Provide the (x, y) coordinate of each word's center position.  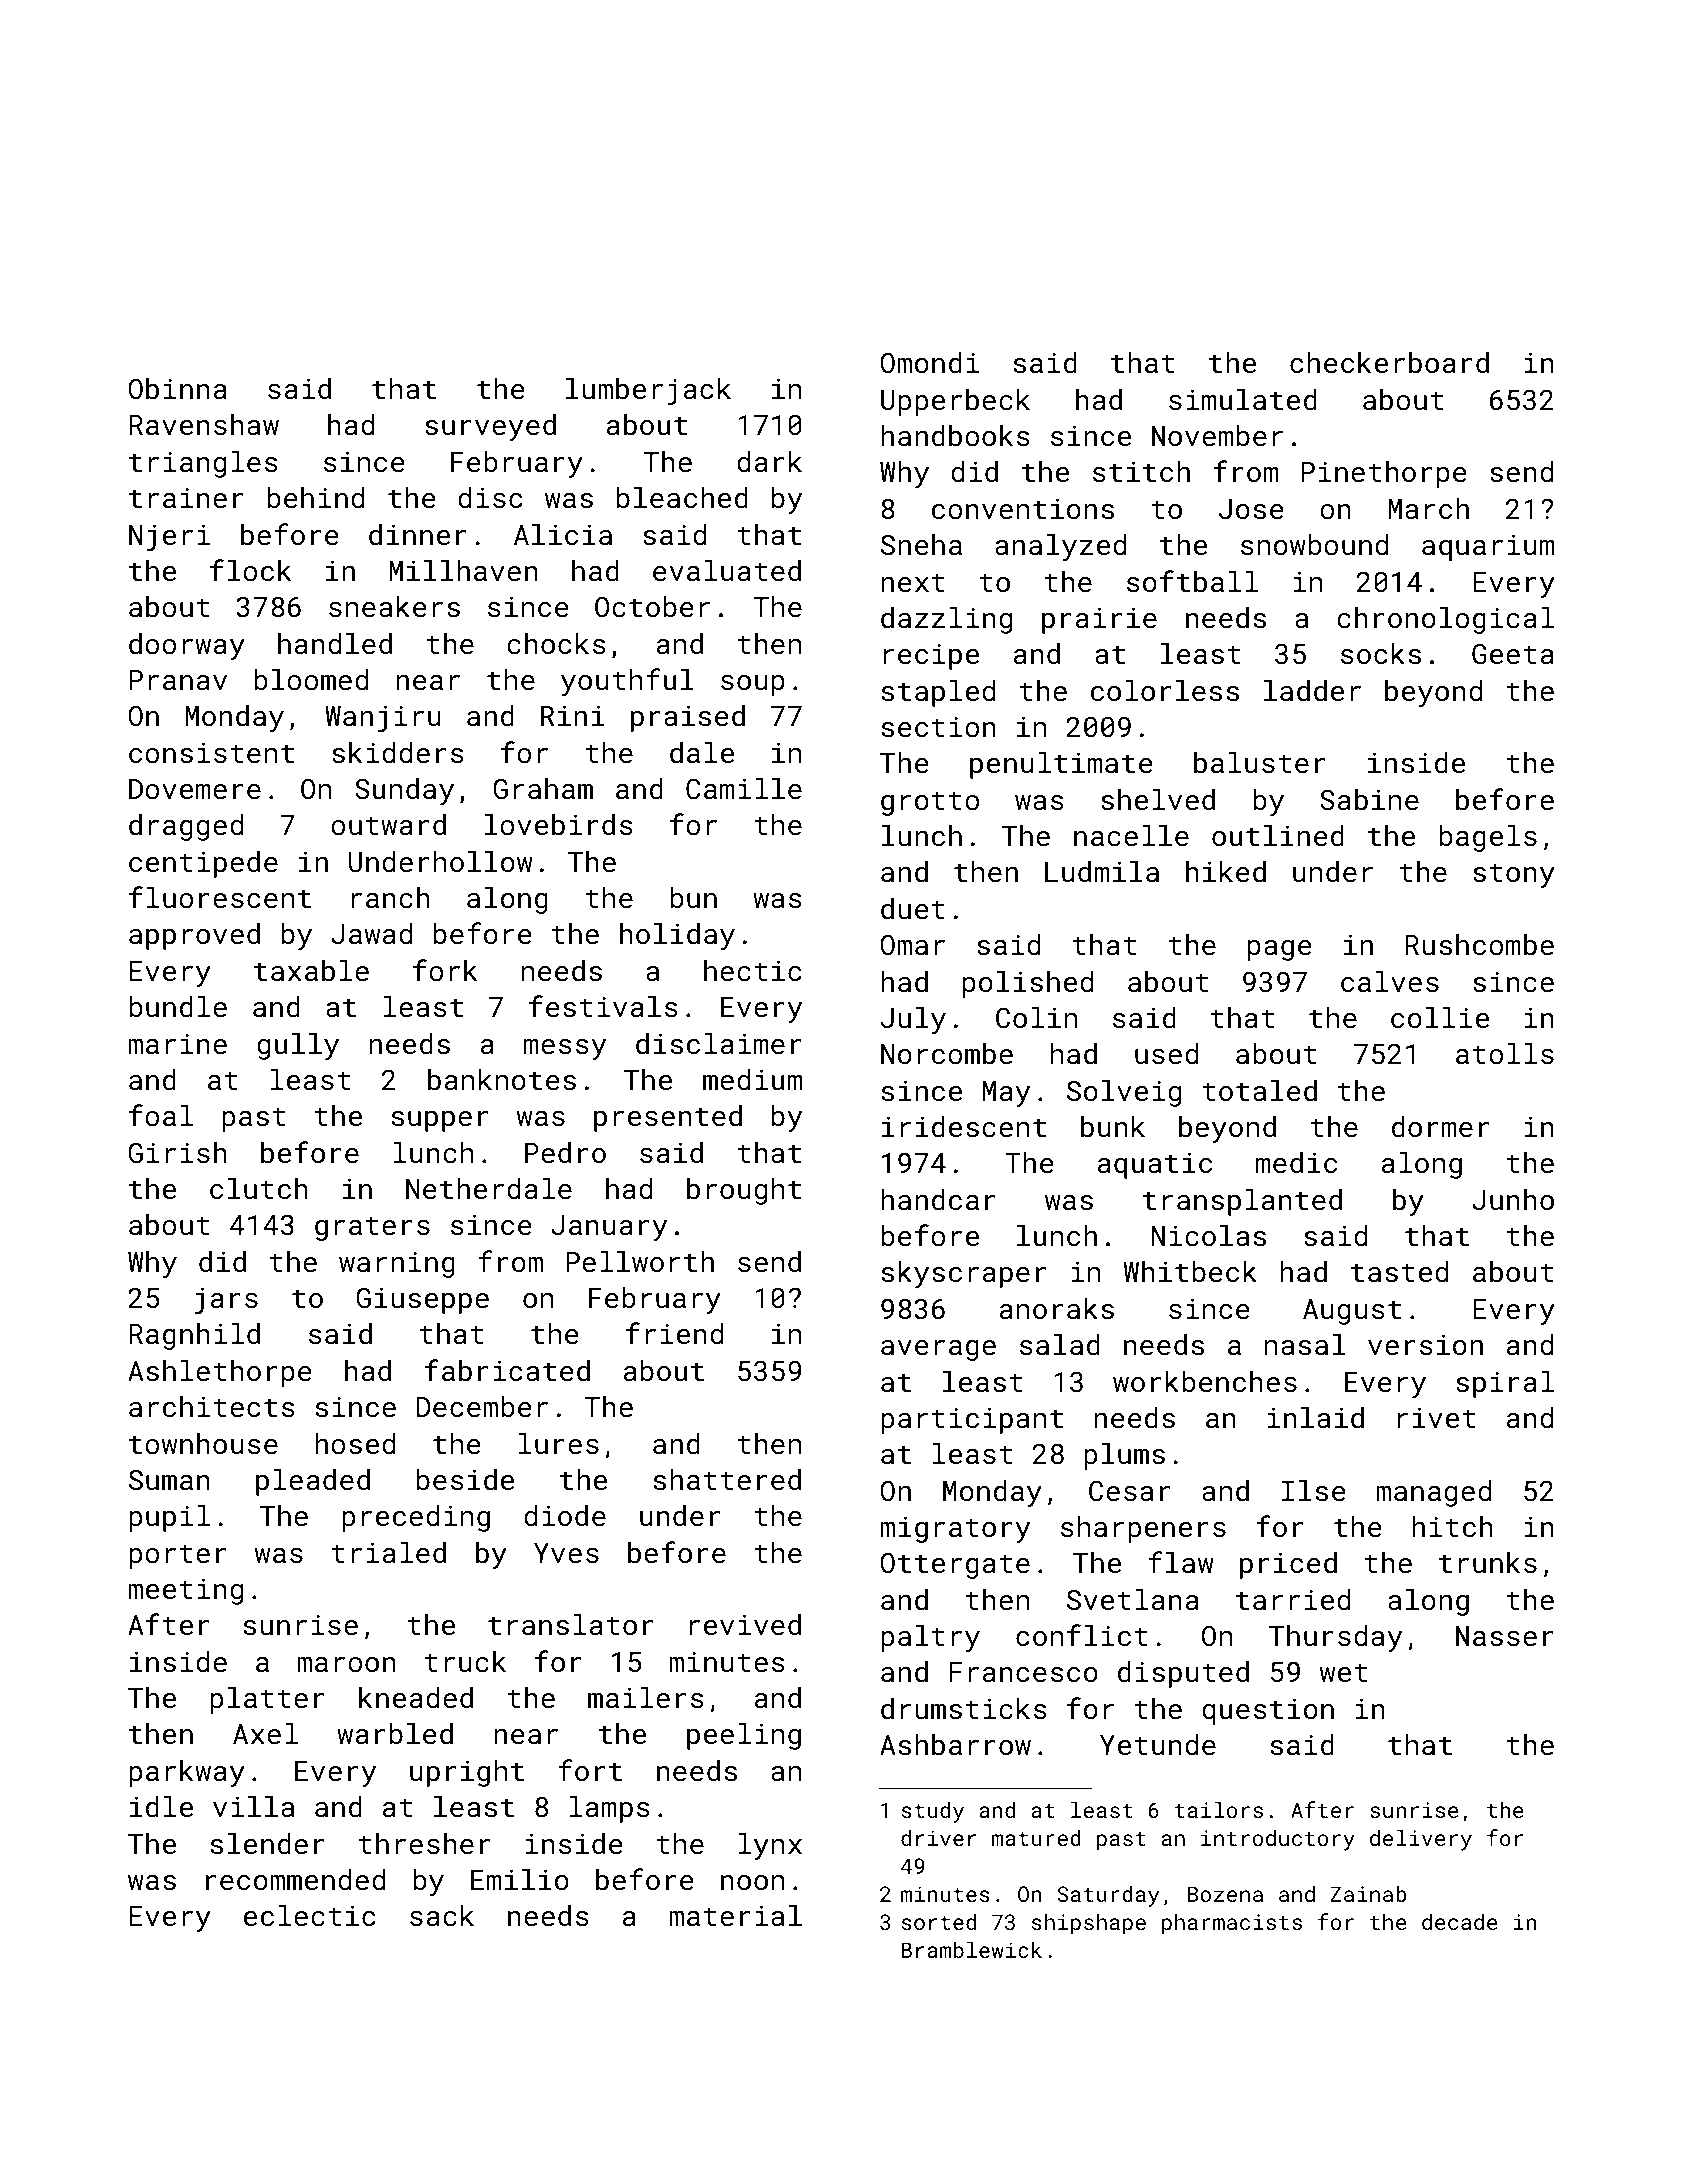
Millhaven (463, 571)
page (1280, 950)
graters (372, 1228)
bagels (1488, 838)
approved (194, 936)
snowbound (1314, 545)
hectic (752, 971)
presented (668, 1118)
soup (753, 685)
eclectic (309, 1916)
